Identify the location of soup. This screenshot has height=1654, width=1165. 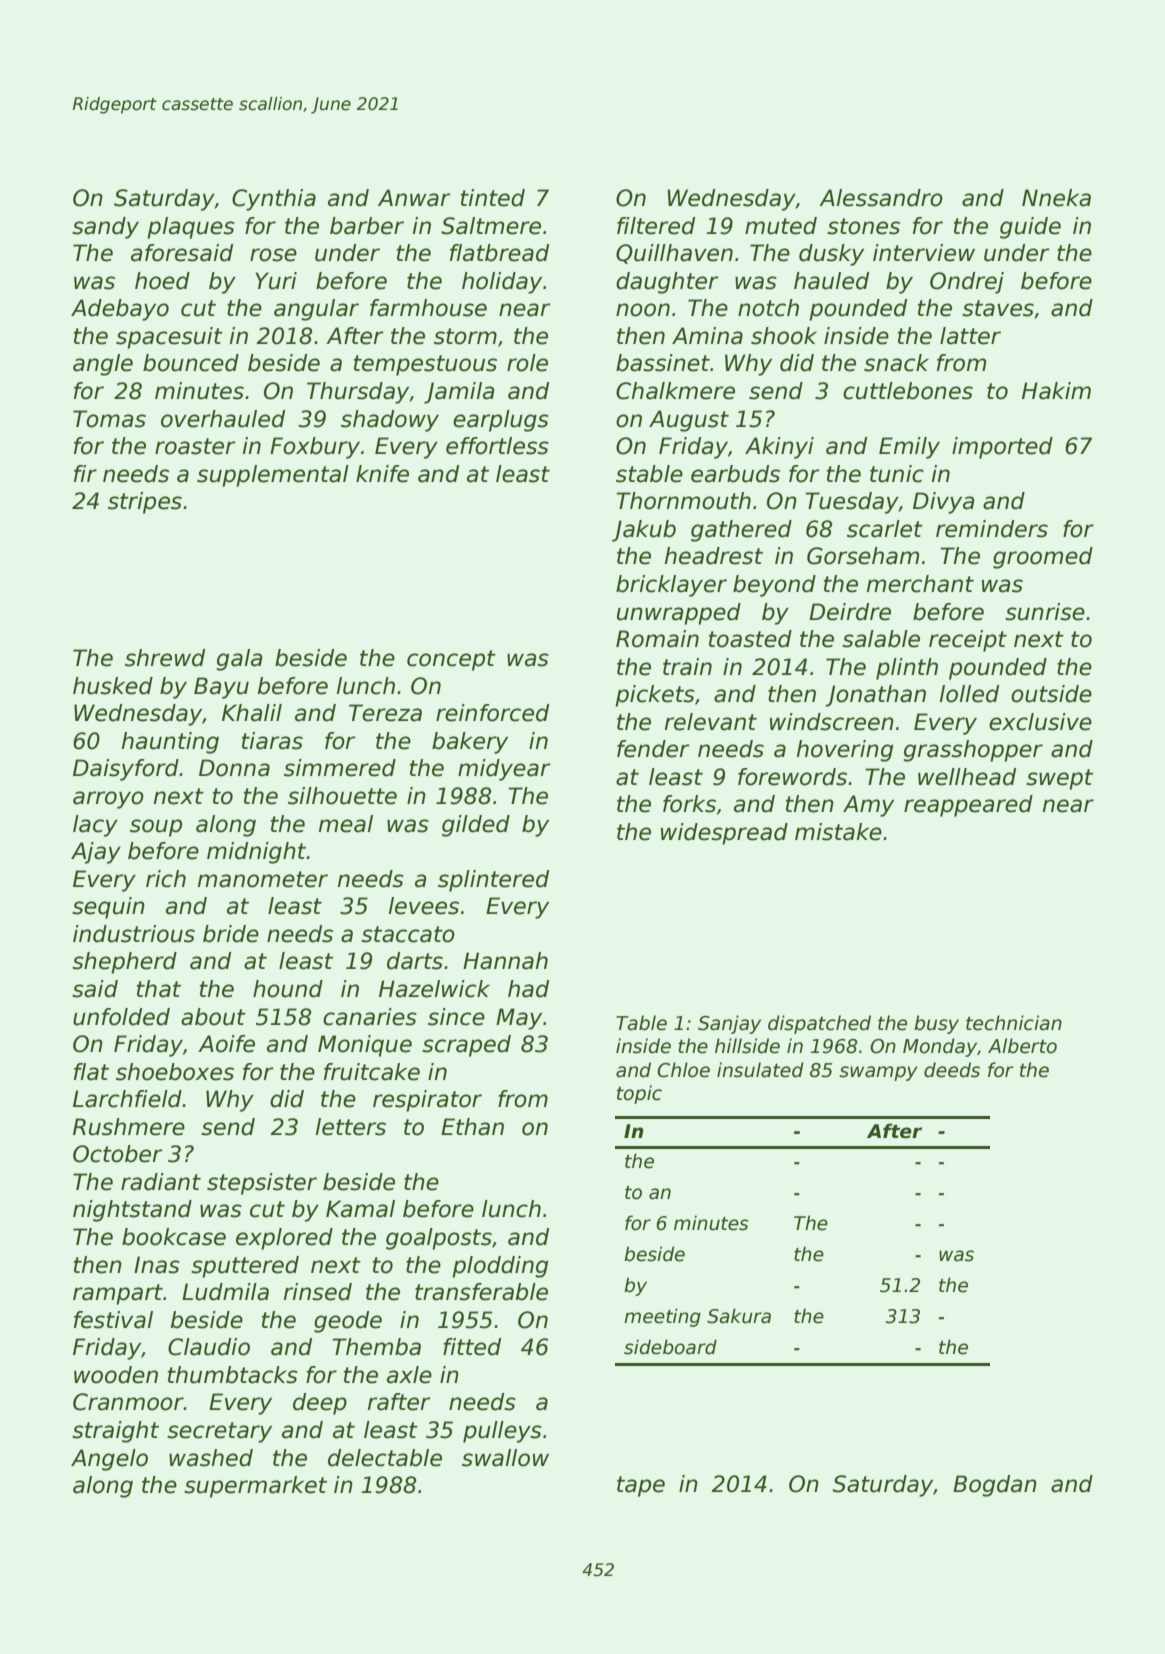
(156, 828).
